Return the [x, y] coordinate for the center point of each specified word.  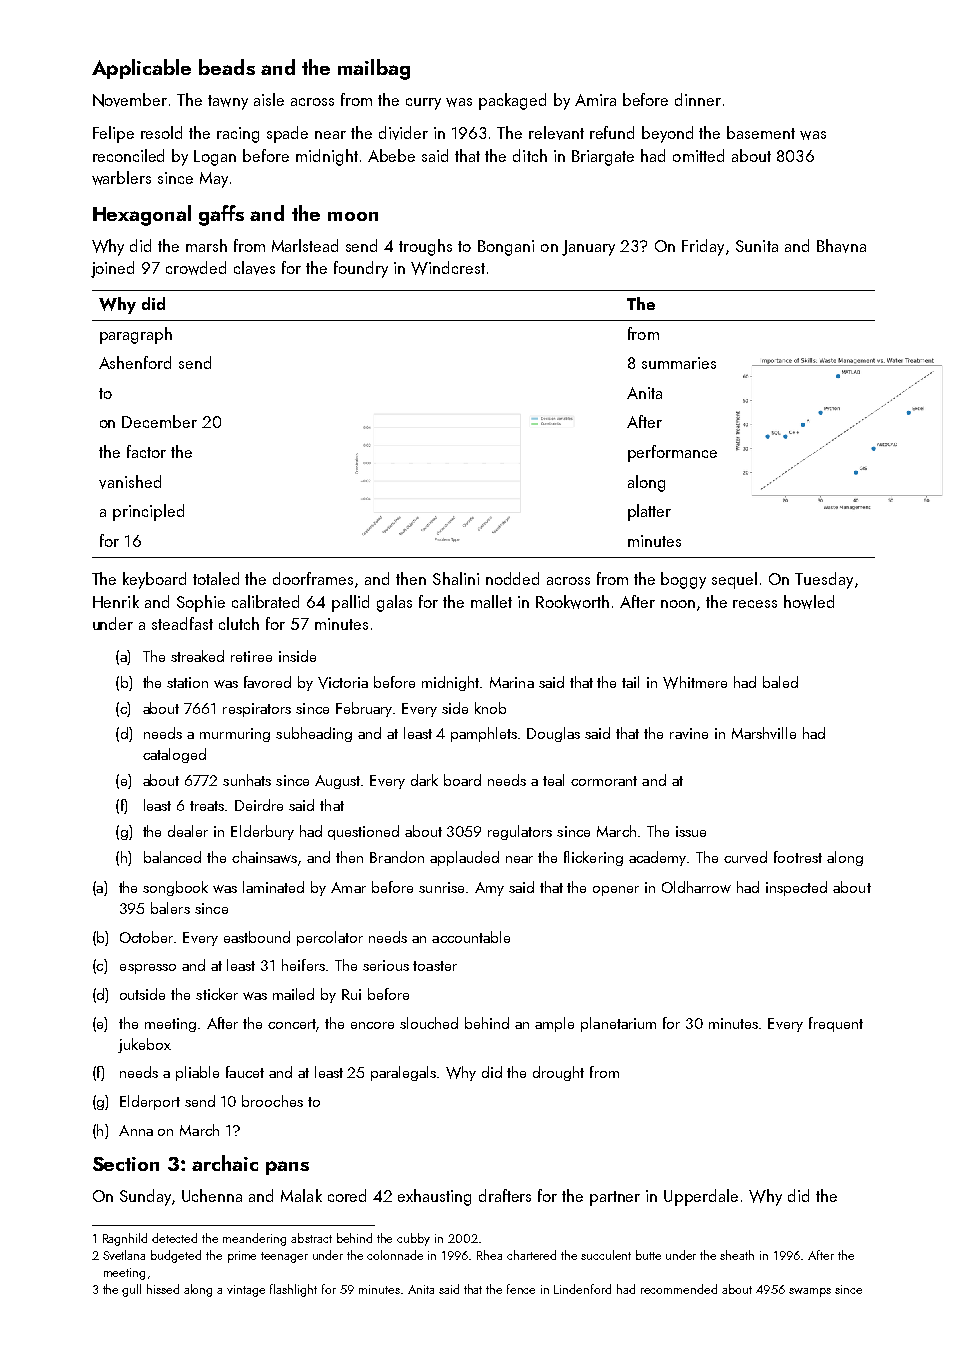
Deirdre [259, 805]
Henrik [116, 601]
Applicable [141, 69]
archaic [225, 1163]
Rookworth [572, 602]
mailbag [374, 69]
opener [616, 891]
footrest [798, 857]
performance [672, 453]
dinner [698, 99]
